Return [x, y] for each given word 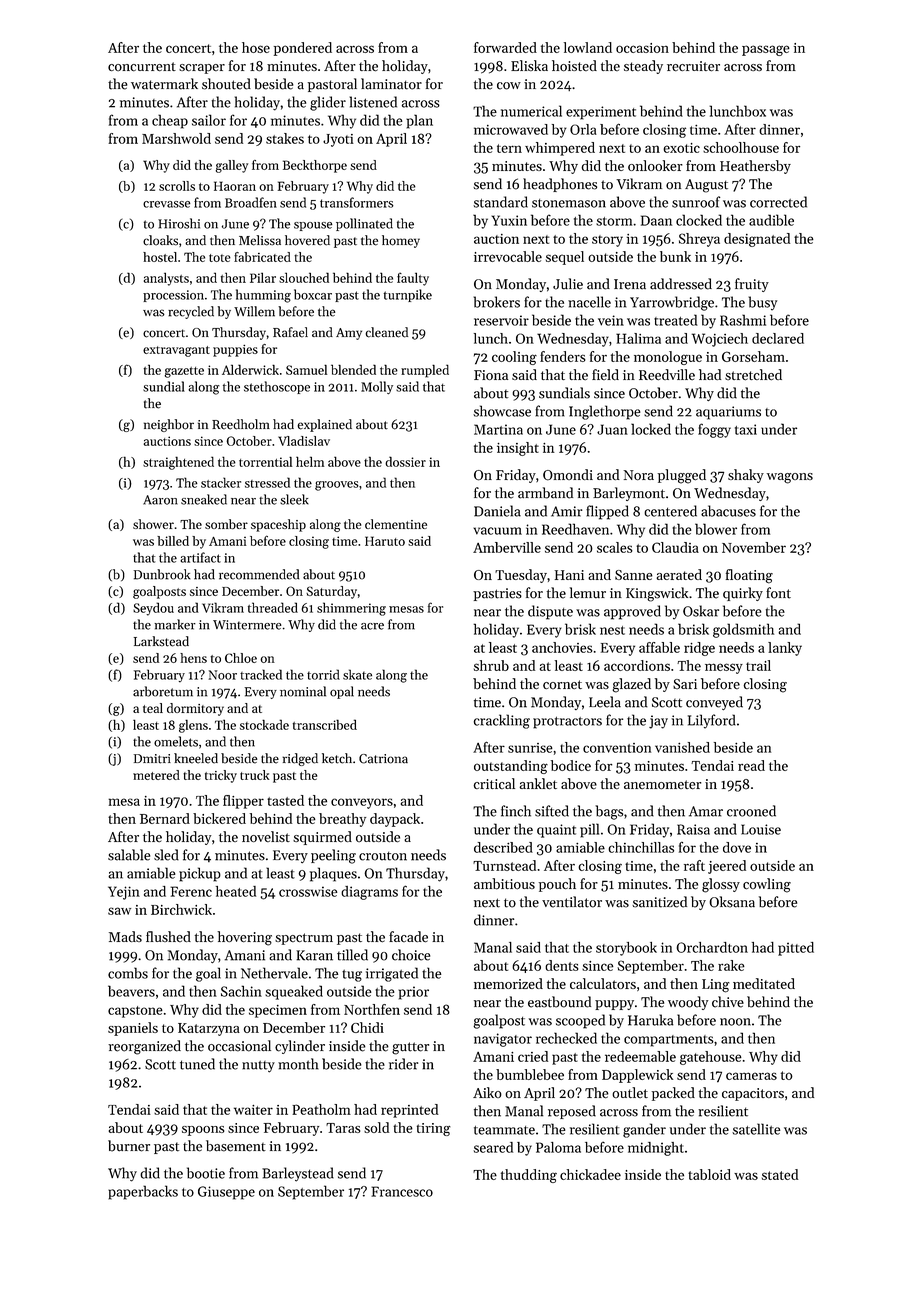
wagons [790, 478]
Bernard [165, 818]
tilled [352, 955]
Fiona [491, 375]
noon [735, 1022]
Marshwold [176, 138]
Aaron [160, 500]
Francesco [402, 1191]
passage [766, 50]
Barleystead [298, 1174]
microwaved [511, 129]
